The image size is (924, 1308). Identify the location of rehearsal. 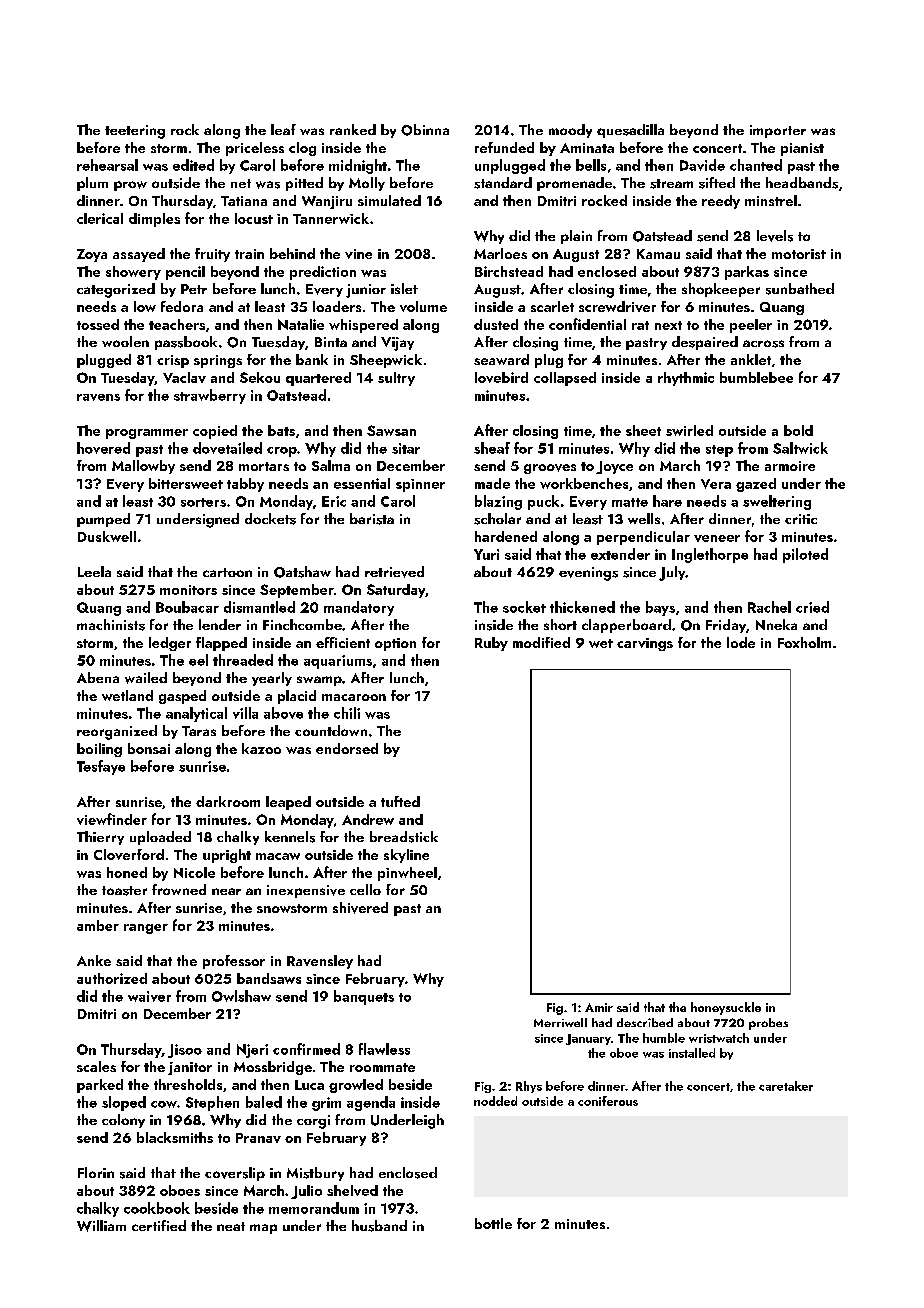
(107, 165).
